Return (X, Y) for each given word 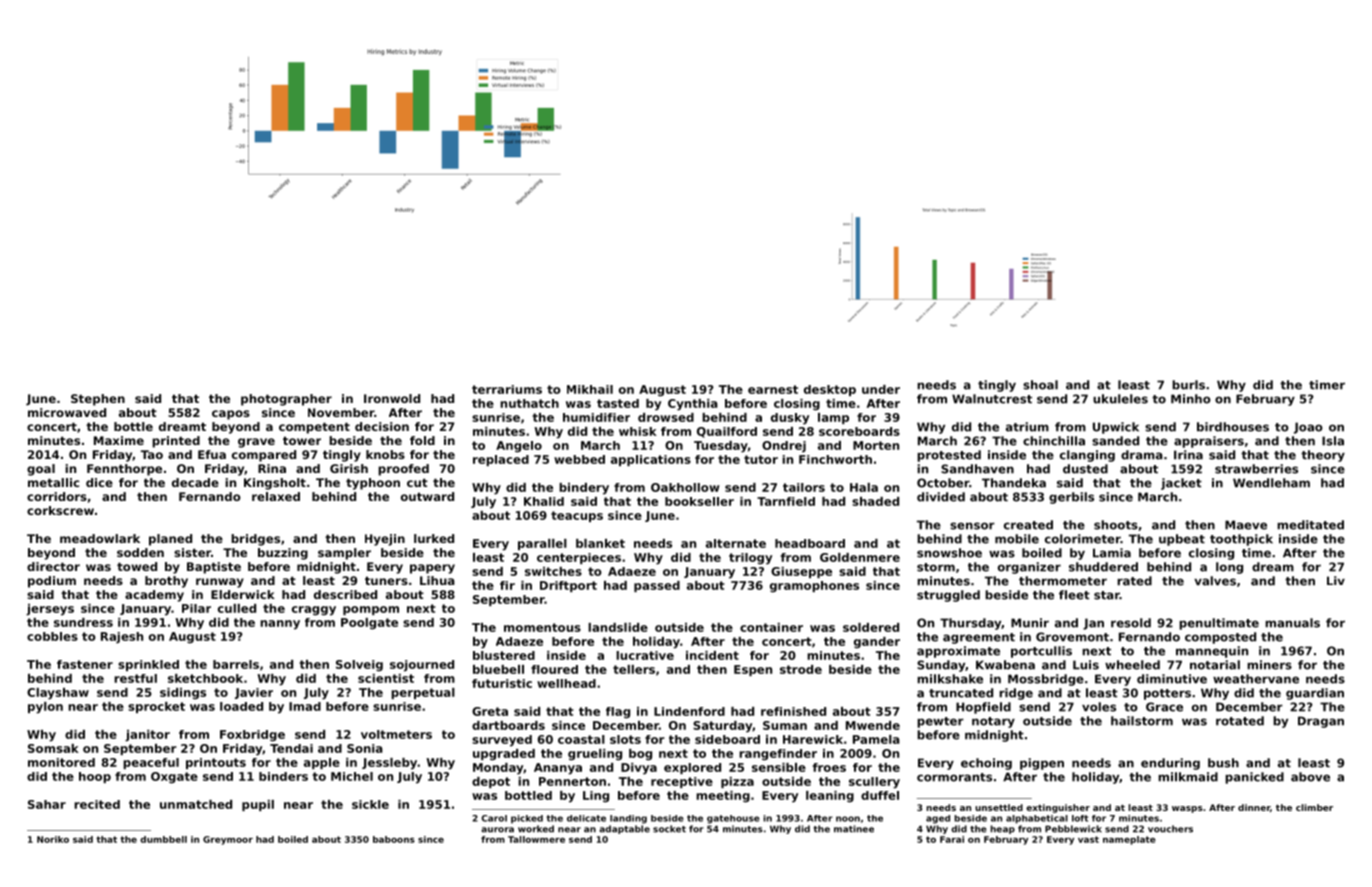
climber (1314, 807)
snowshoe (949, 553)
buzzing (283, 554)
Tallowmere (536, 839)
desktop (830, 390)
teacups (577, 516)
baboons (394, 839)
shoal (1040, 385)
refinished (793, 711)
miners (1269, 665)
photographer (286, 400)
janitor (147, 736)
